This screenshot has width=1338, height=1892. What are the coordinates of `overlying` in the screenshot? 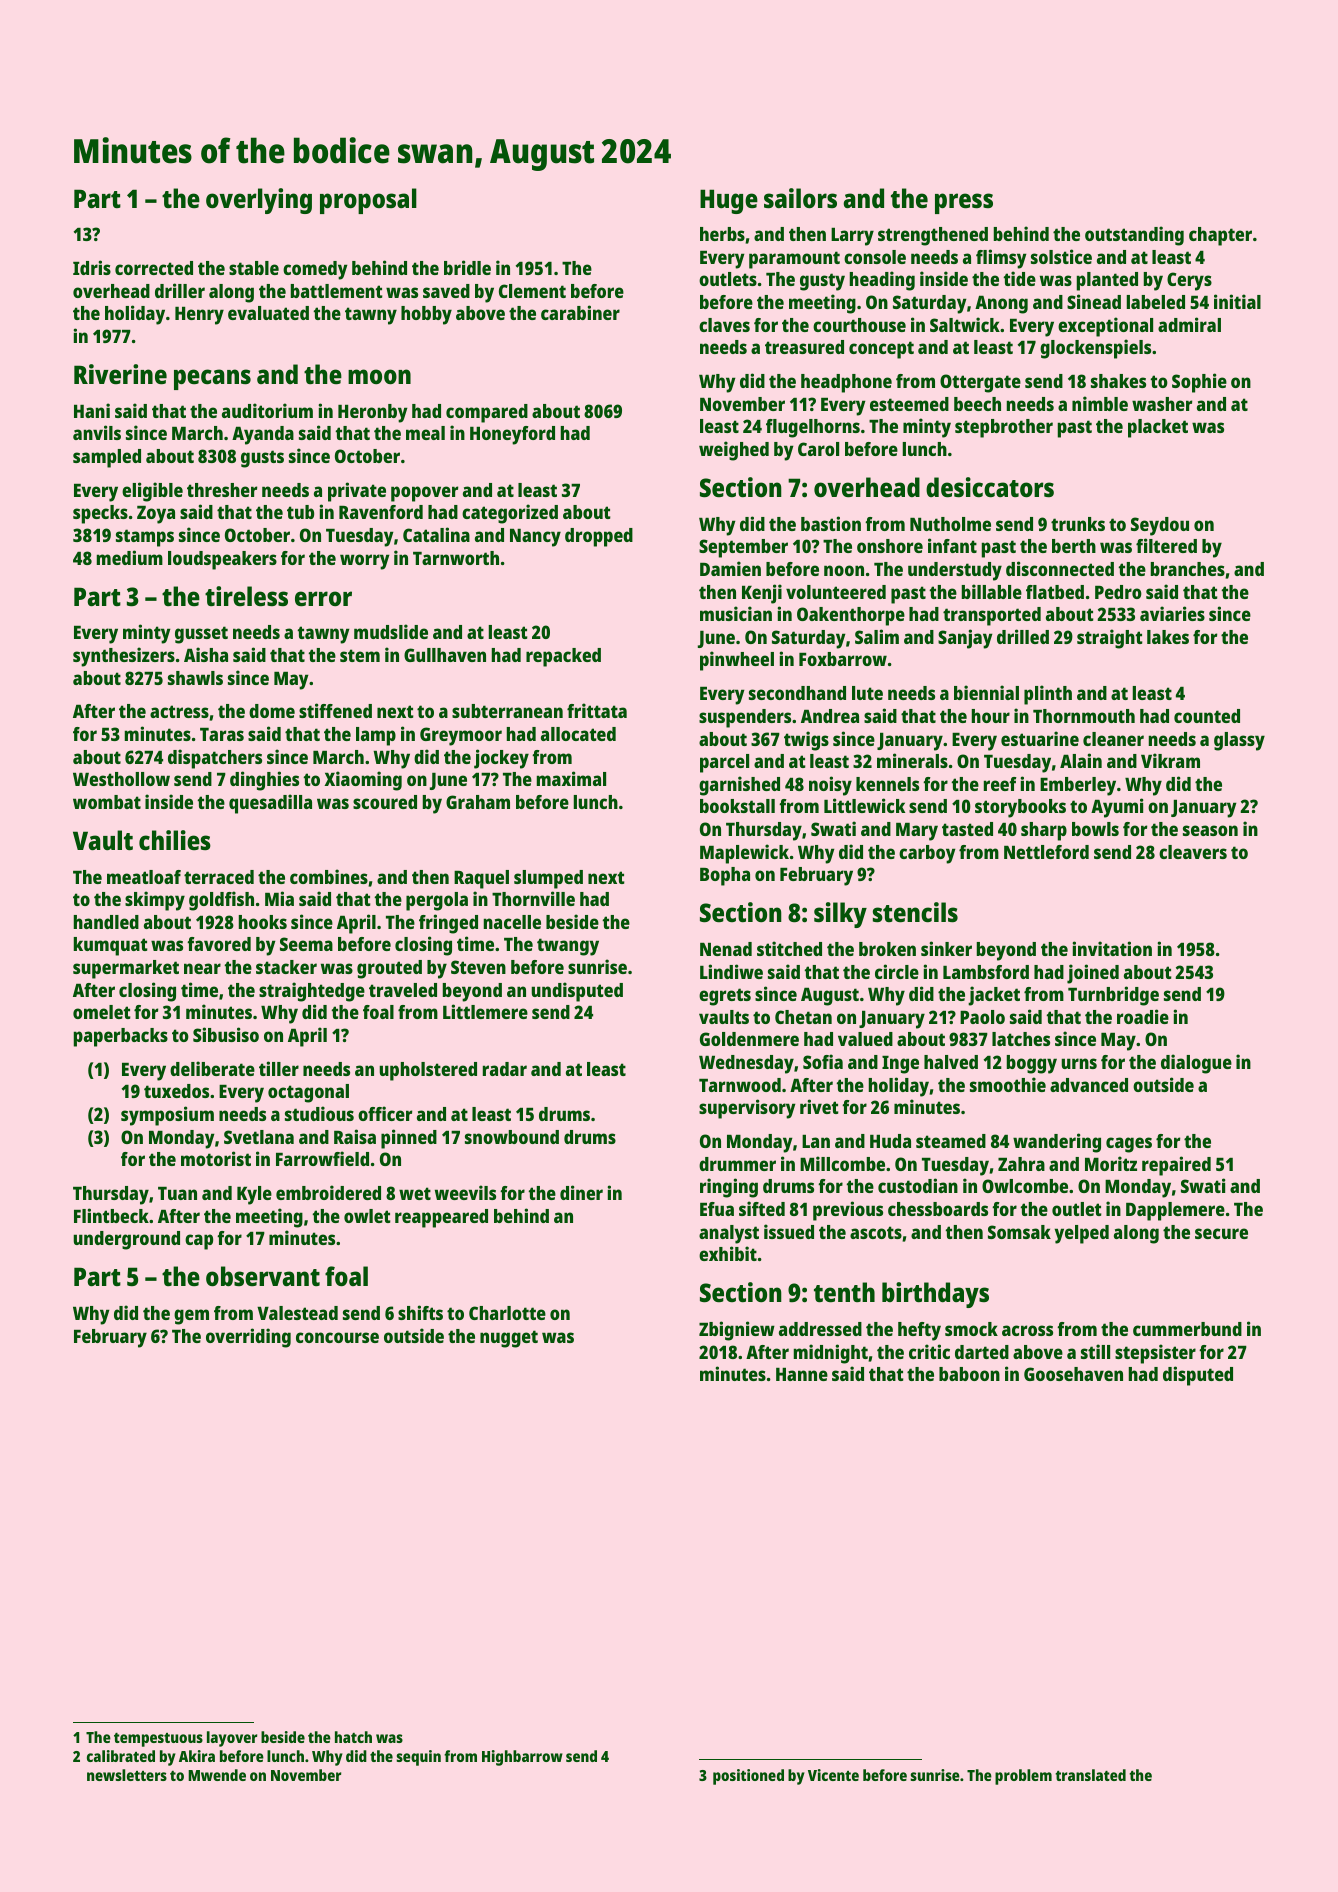 It's located at (259, 201).
